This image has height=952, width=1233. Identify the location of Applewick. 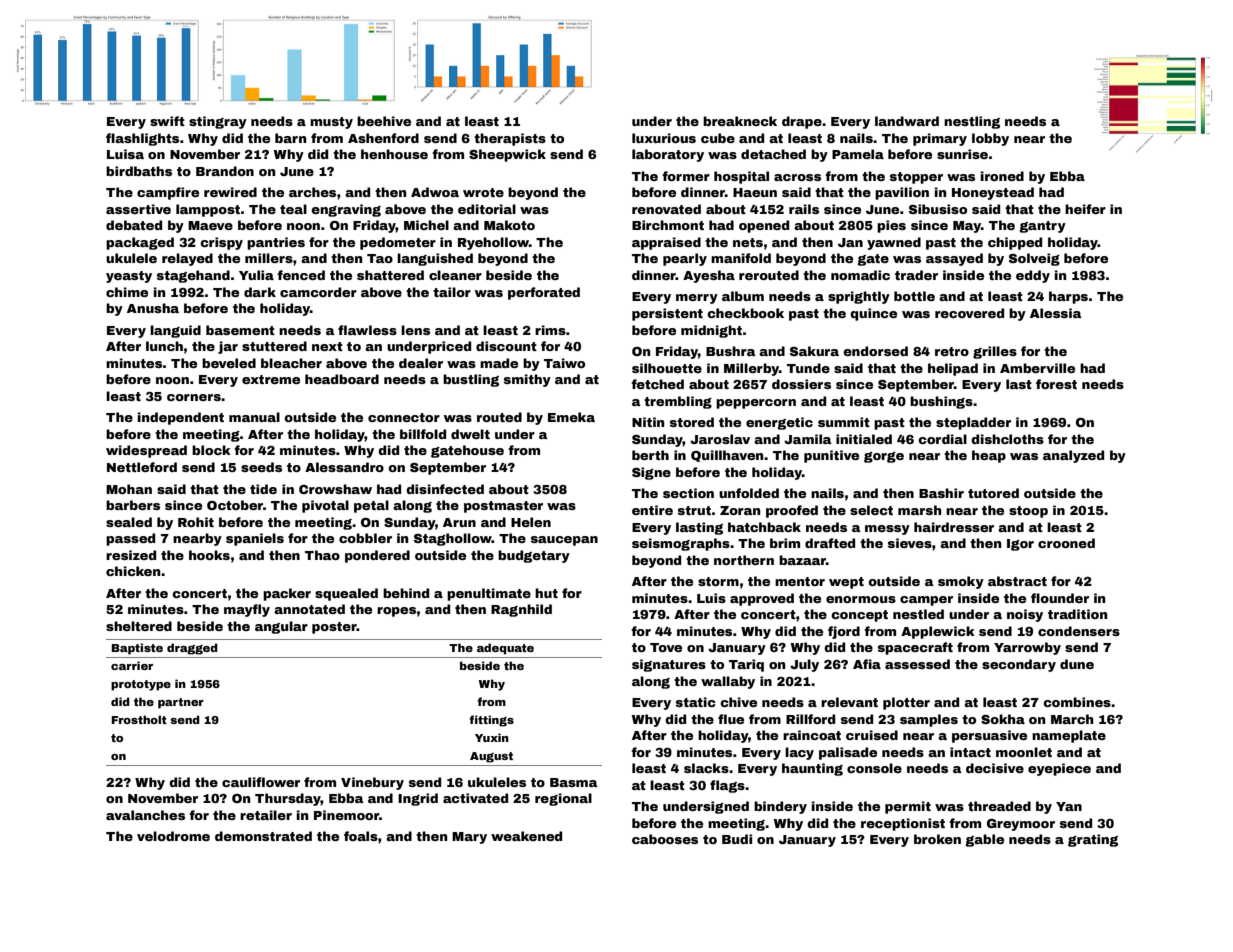
(938, 632).
